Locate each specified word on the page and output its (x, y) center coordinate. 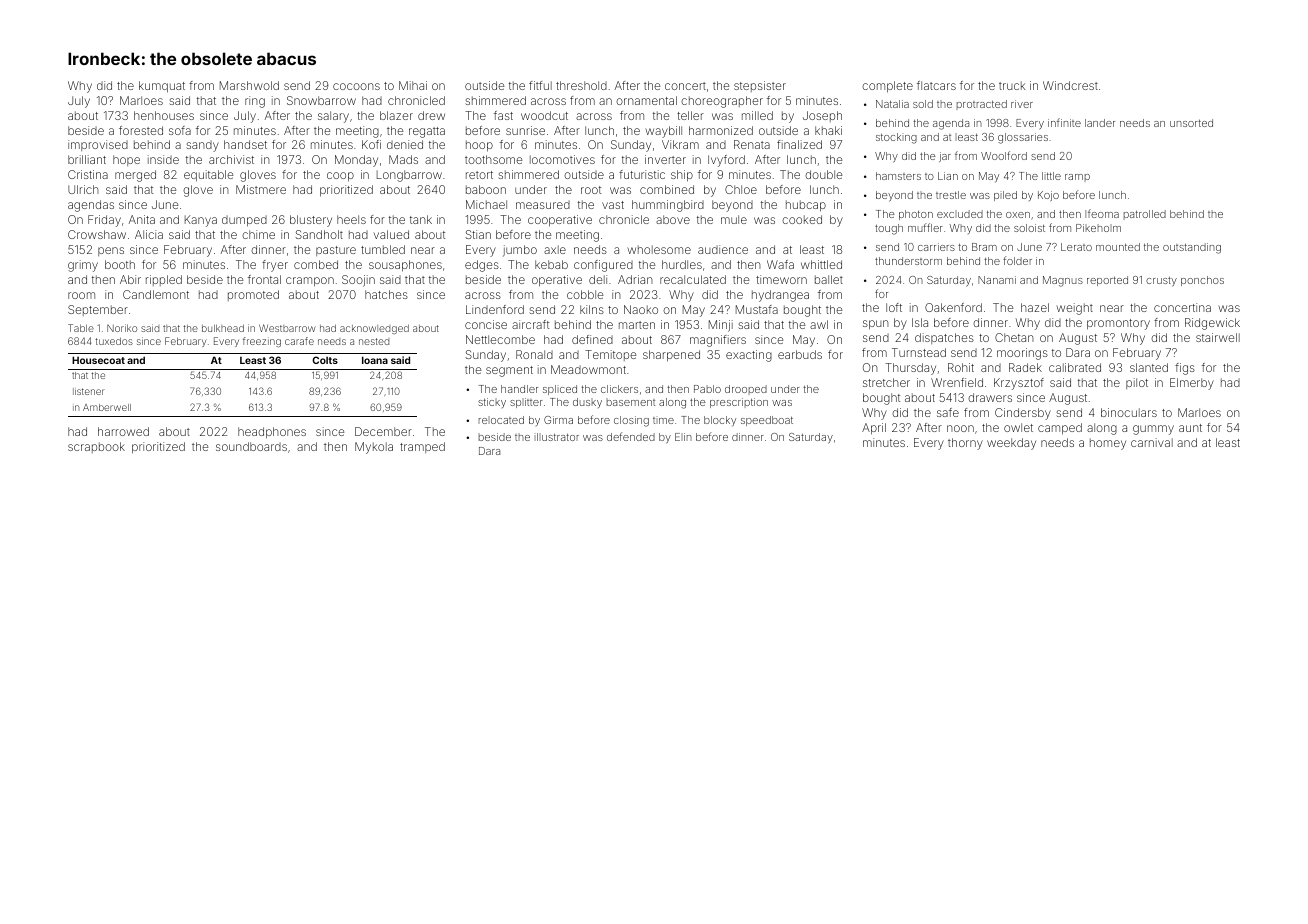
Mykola (374, 448)
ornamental (646, 100)
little (1051, 176)
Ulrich (83, 189)
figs (1185, 369)
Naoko (641, 309)
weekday (1011, 444)
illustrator (557, 437)
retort (479, 175)
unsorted (1191, 123)
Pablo (707, 389)
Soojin (358, 281)
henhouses (164, 115)
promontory (1118, 324)
